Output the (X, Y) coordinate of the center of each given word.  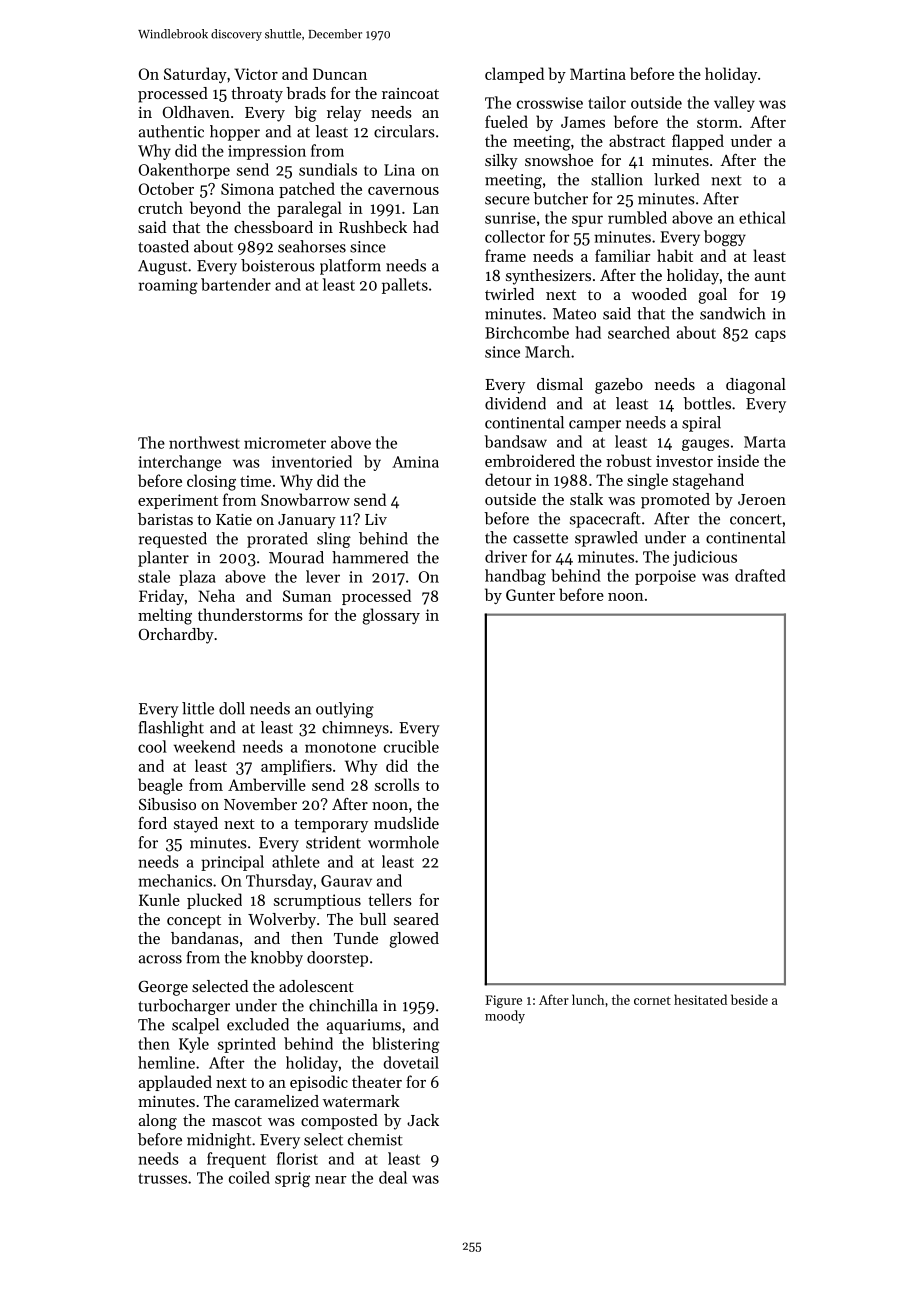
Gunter (530, 595)
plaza (197, 578)
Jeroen (762, 499)
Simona (247, 189)
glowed (414, 940)
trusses (162, 1178)
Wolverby (282, 921)
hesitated (700, 999)
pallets (405, 286)
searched (639, 332)
